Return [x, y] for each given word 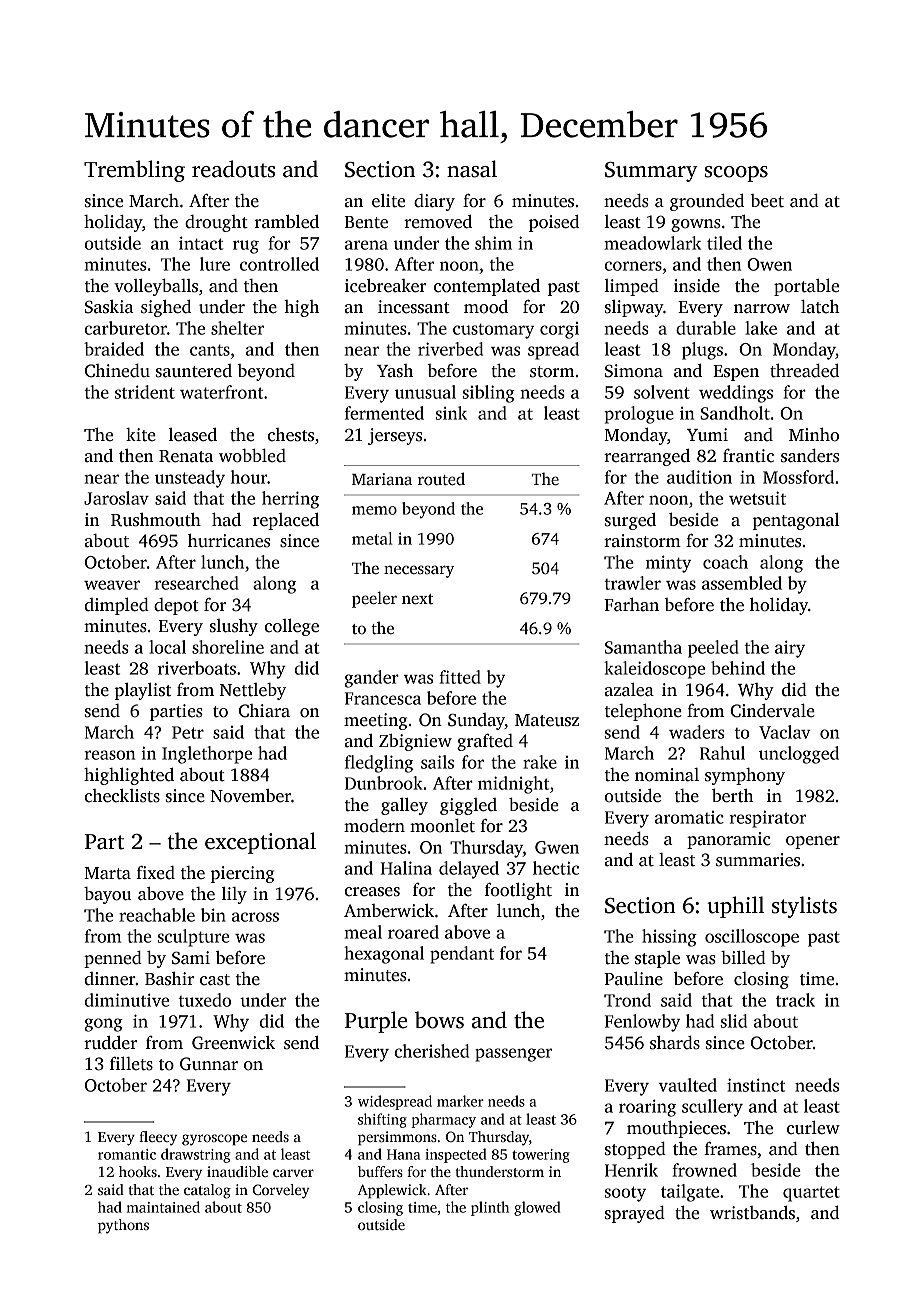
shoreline [228, 647]
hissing [669, 938]
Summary [651, 172]
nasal [472, 169]
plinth [490, 1208]
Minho [814, 435]
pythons [123, 1226]
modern [374, 826]
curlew [813, 1128]
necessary [419, 571]
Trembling [134, 171]
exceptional [260, 843]
